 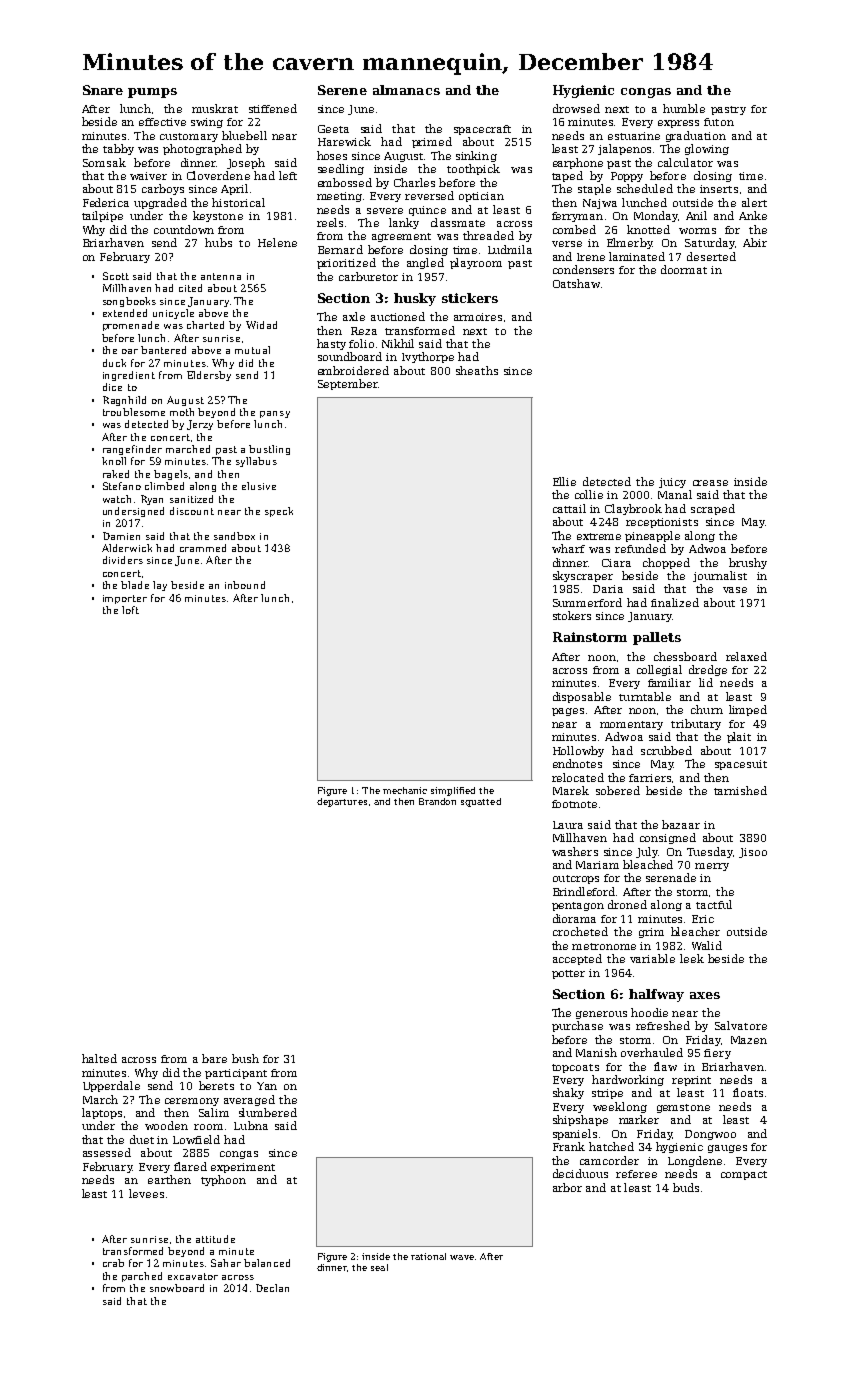 What do you see at coordinates (477, 370) in the screenshot?
I see `sheaths` at bounding box center [477, 370].
